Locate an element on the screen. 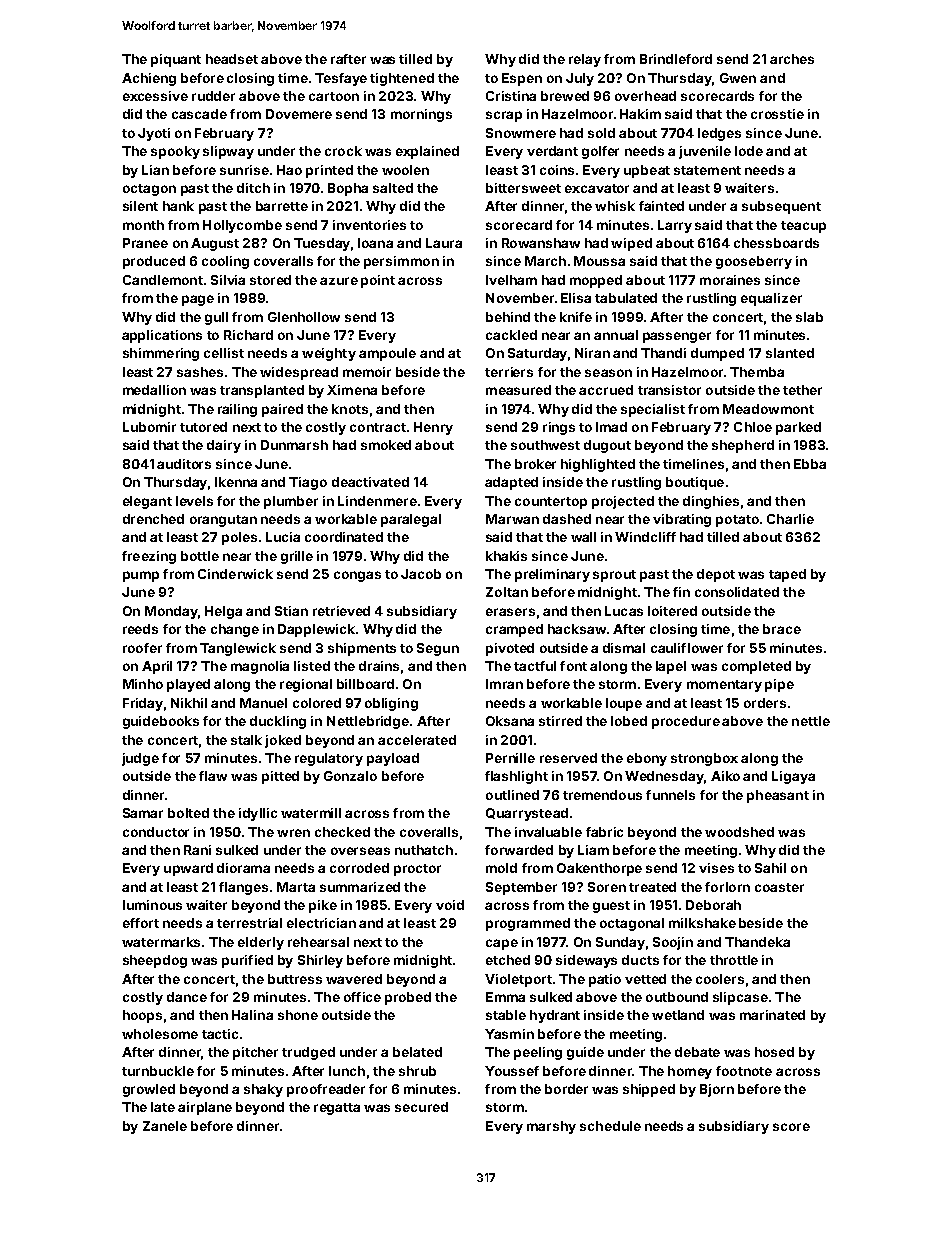 The height and width of the screenshot is (1233, 952). Manuel is located at coordinates (263, 703).
